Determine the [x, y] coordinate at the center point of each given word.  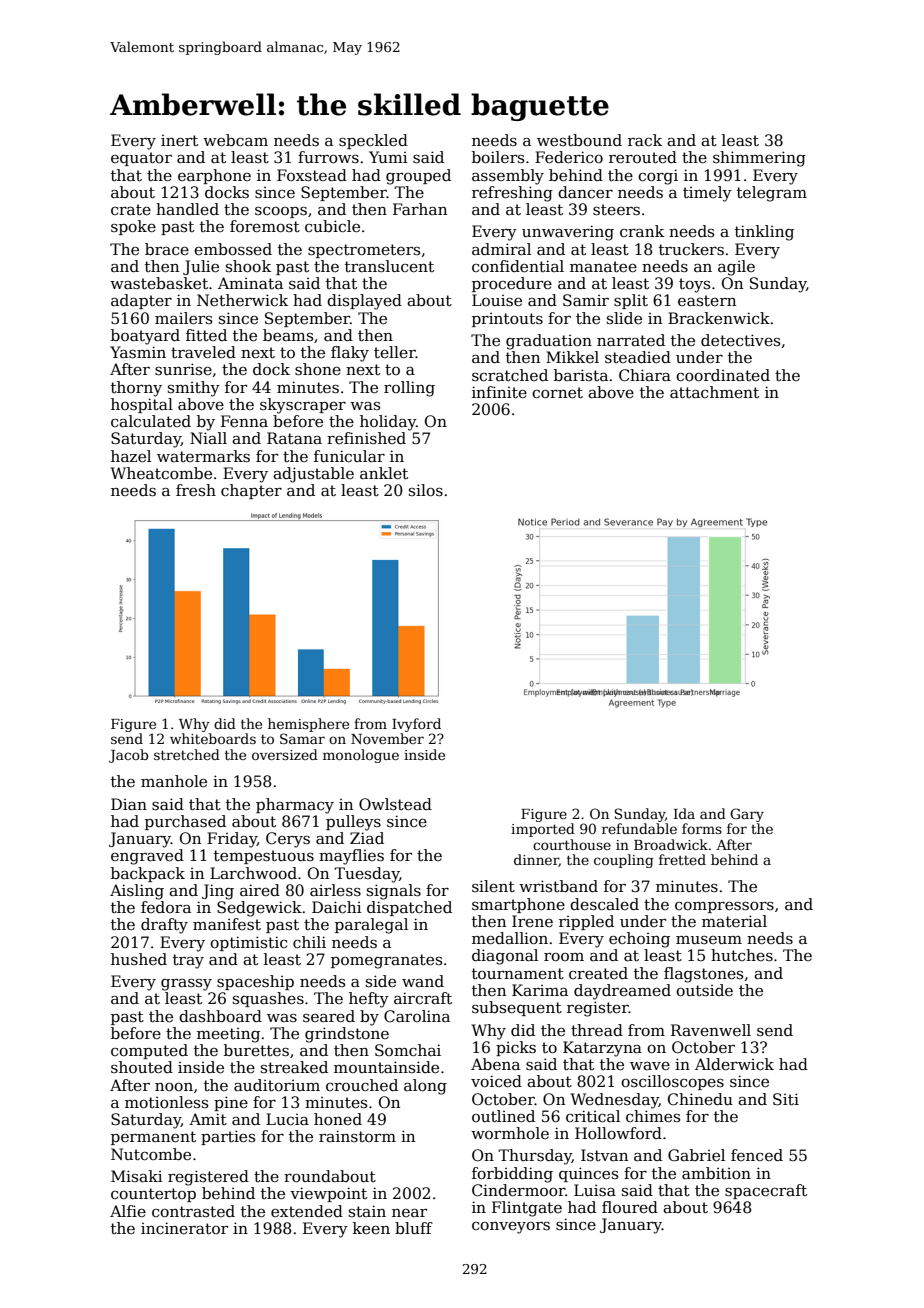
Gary [747, 815]
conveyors [511, 1228]
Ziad [367, 838]
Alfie [128, 1211]
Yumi [388, 157]
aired [260, 890]
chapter [251, 491]
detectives [740, 340]
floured [630, 1207]
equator [141, 159]
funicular [349, 456]
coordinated [723, 375]
